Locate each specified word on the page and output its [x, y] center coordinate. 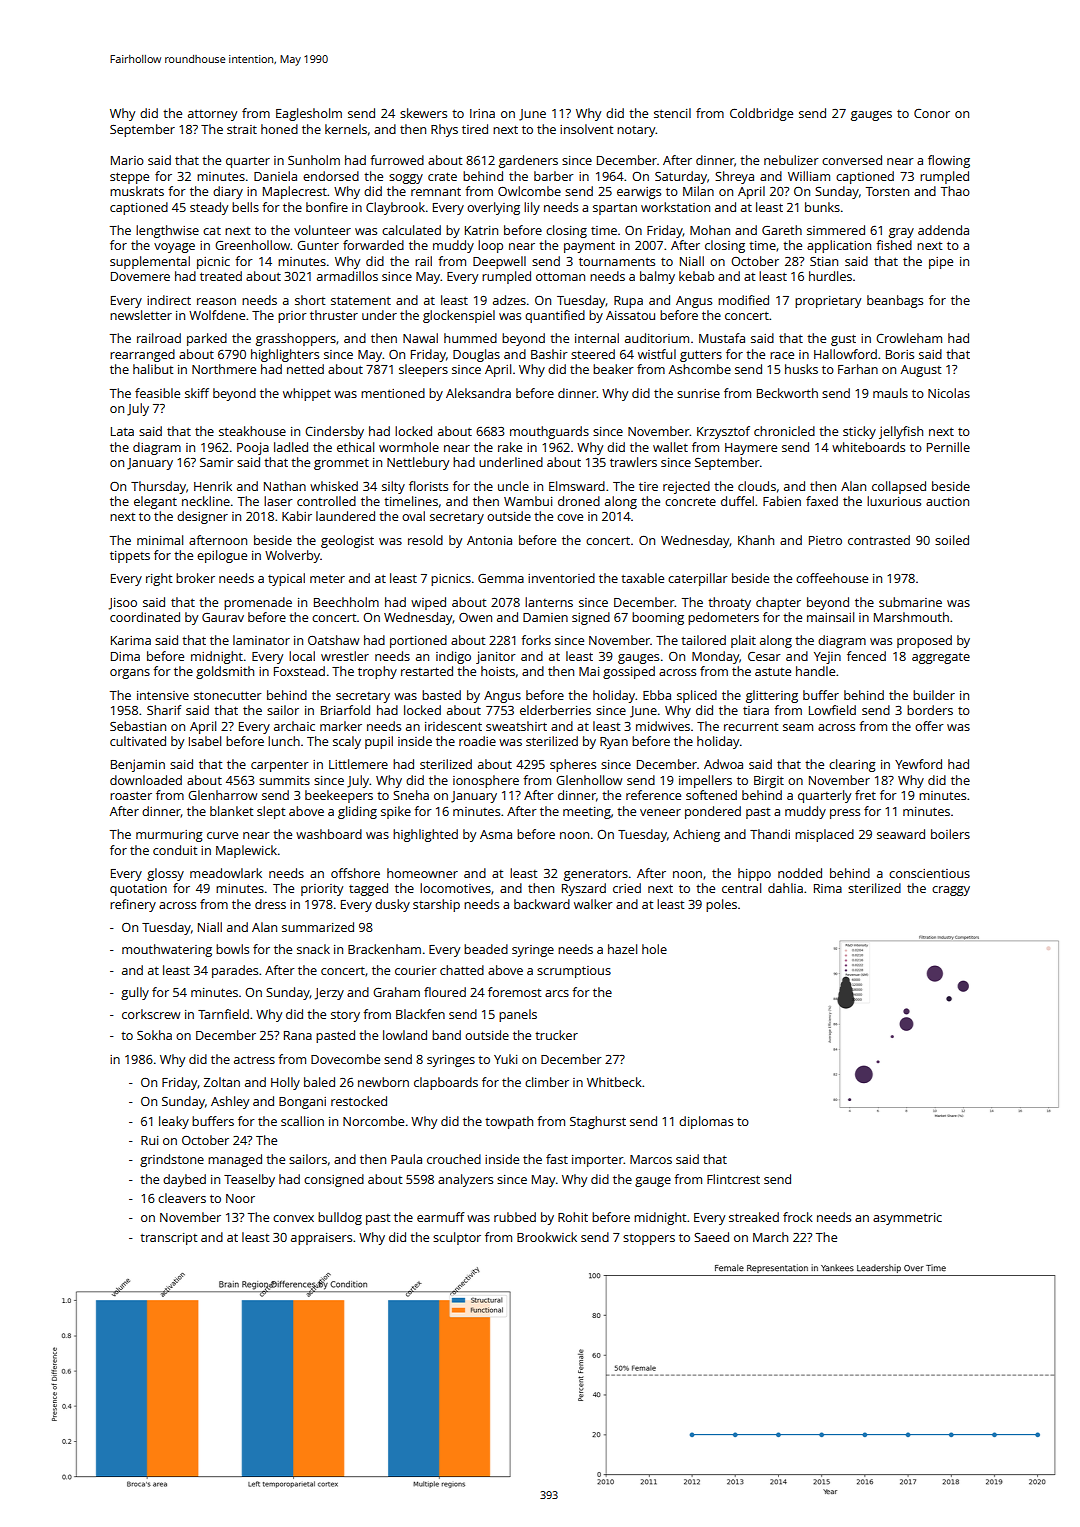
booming [658, 618]
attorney [212, 115]
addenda [943, 230]
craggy [951, 891]
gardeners [528, 161]
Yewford [918, 764]
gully [135, 993]
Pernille [948, 447]
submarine [910, 602]
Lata [122, 431]
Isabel [205, 741]
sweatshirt [516, 726]
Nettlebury [418, 463]
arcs [557, 993]
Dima [125, 656]
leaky [174, 1122]
